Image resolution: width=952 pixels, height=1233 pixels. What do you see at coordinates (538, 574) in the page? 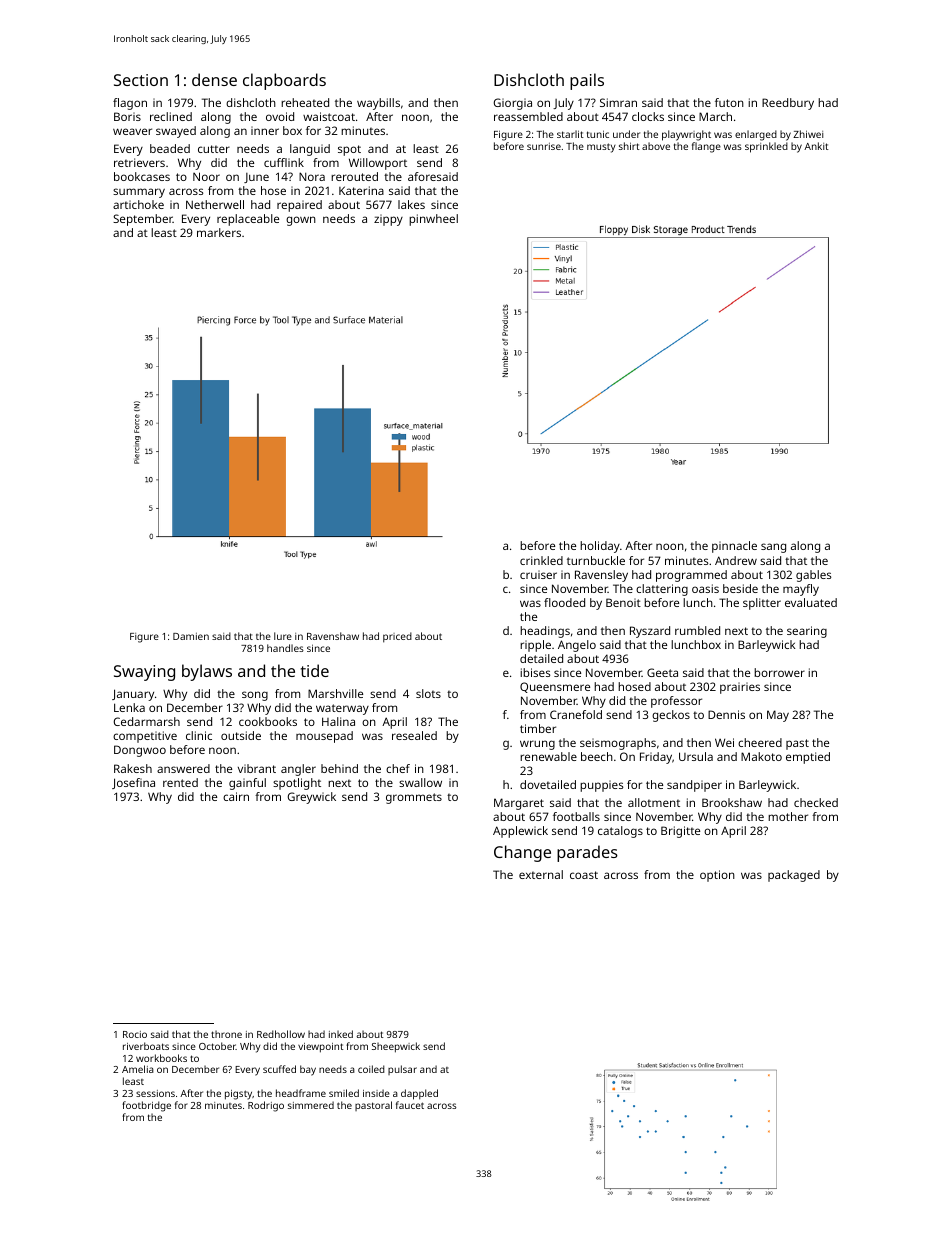
I see `cruiser` at bounding box center [538, 574].
